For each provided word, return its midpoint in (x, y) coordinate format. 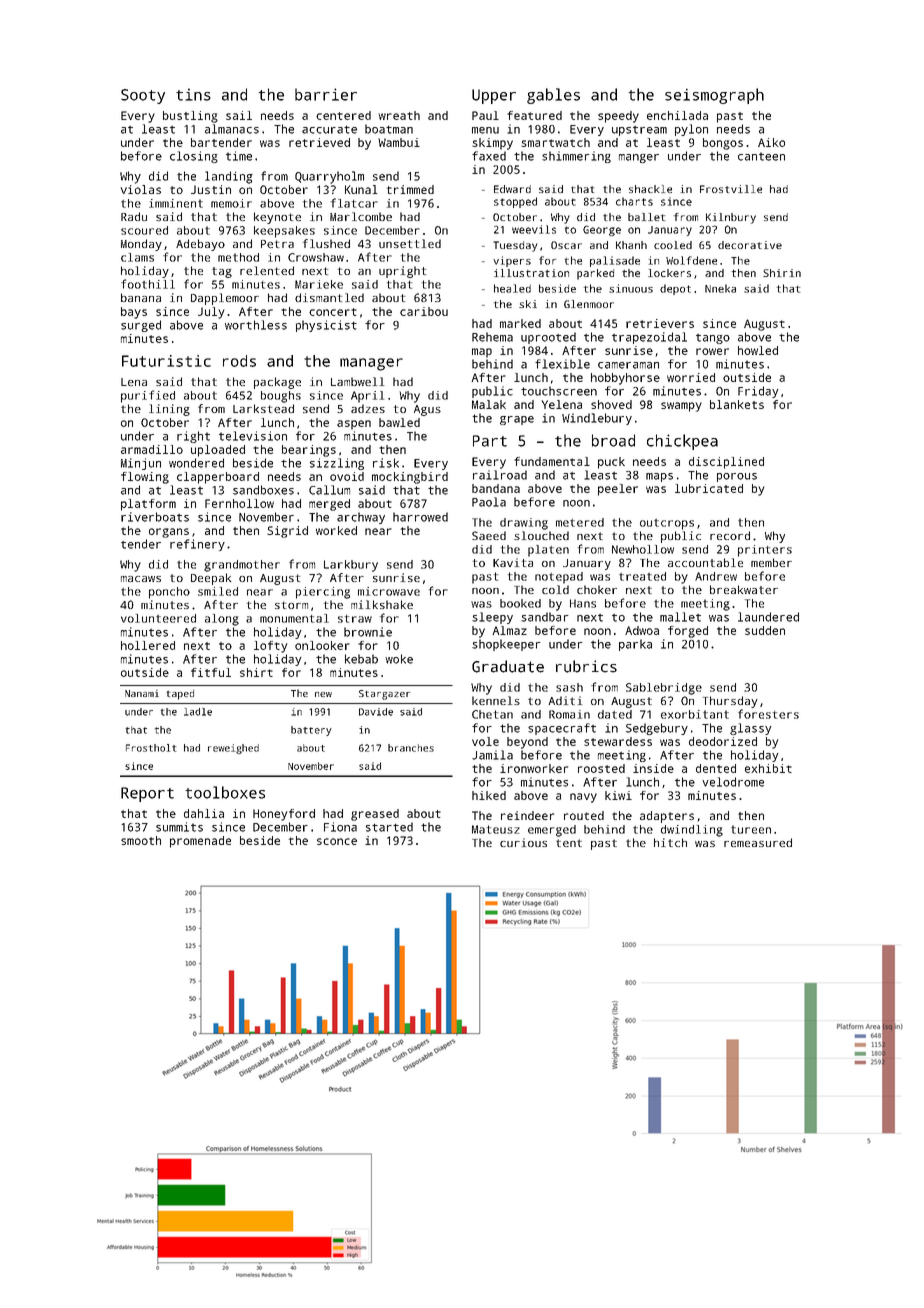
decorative (750, 245)
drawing (524, 524)
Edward (512, 189)
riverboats (155, 517)
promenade (200, 842)
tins (193, 94)
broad (613, 440)
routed (584, 815)
